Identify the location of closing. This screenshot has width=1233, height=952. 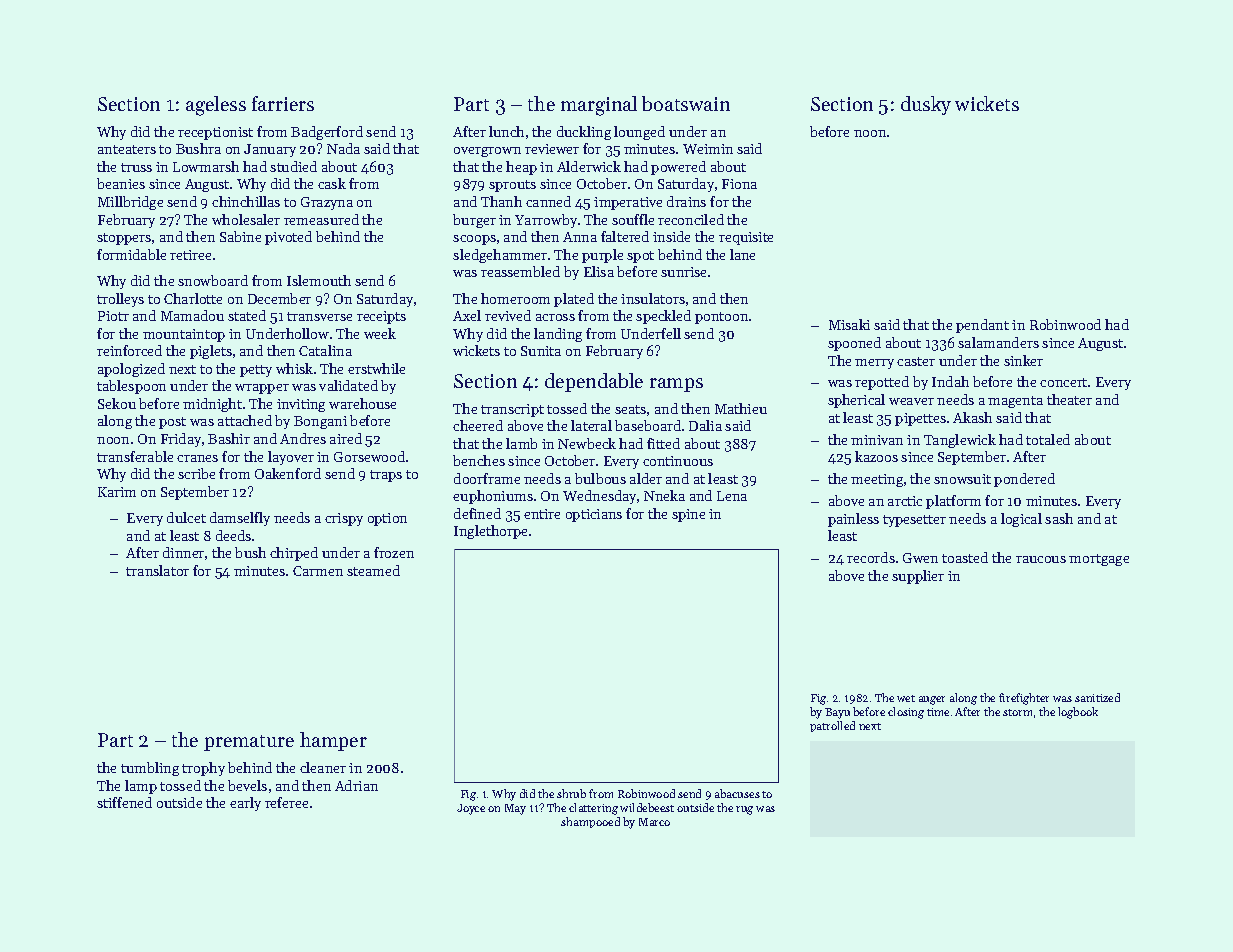
(906, 713).
